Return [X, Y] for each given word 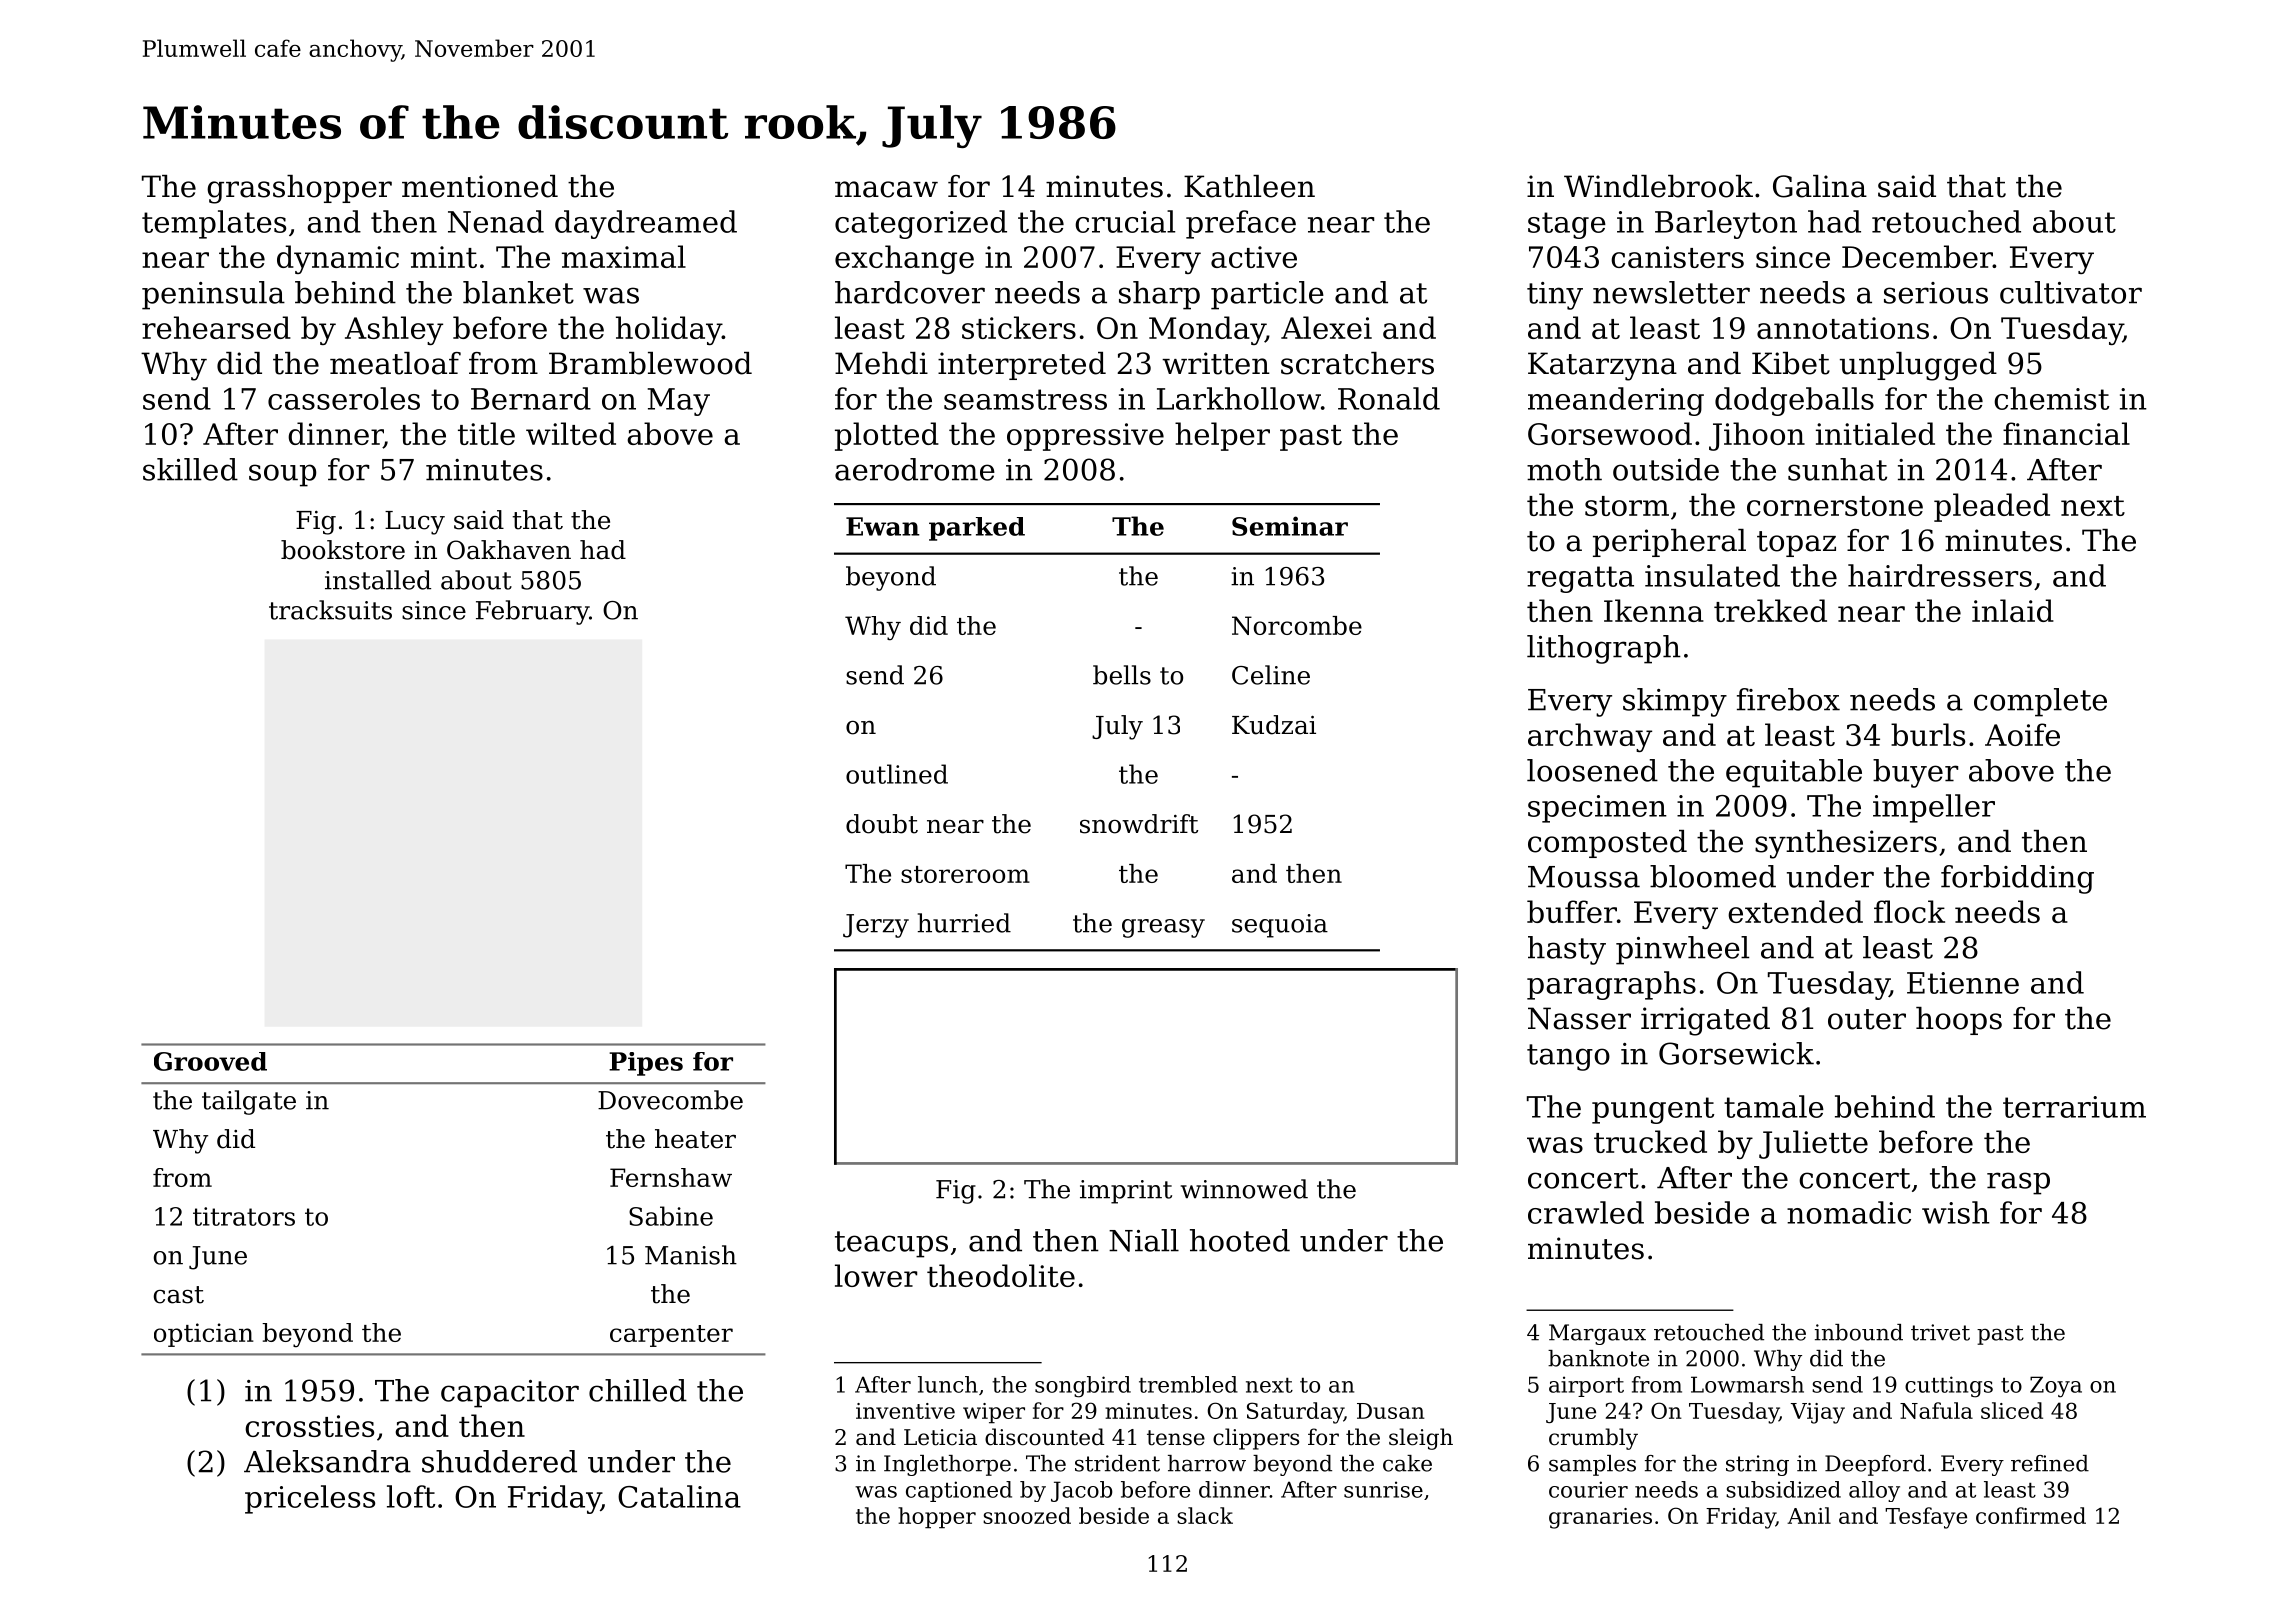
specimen [1597, 809]
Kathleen [1249, 186]
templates [214, 224]
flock [1909, 911]
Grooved [210, 1061]
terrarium [2074, 1107]
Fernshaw [671, 1177]
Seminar [1290, 526]
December [1917, 256]
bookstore [343, 550]
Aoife [2022, 734]
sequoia [1280, 926]
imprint [1126, 1192]
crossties [309, 1426]
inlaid [2013, 610]
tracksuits [330, 610]
